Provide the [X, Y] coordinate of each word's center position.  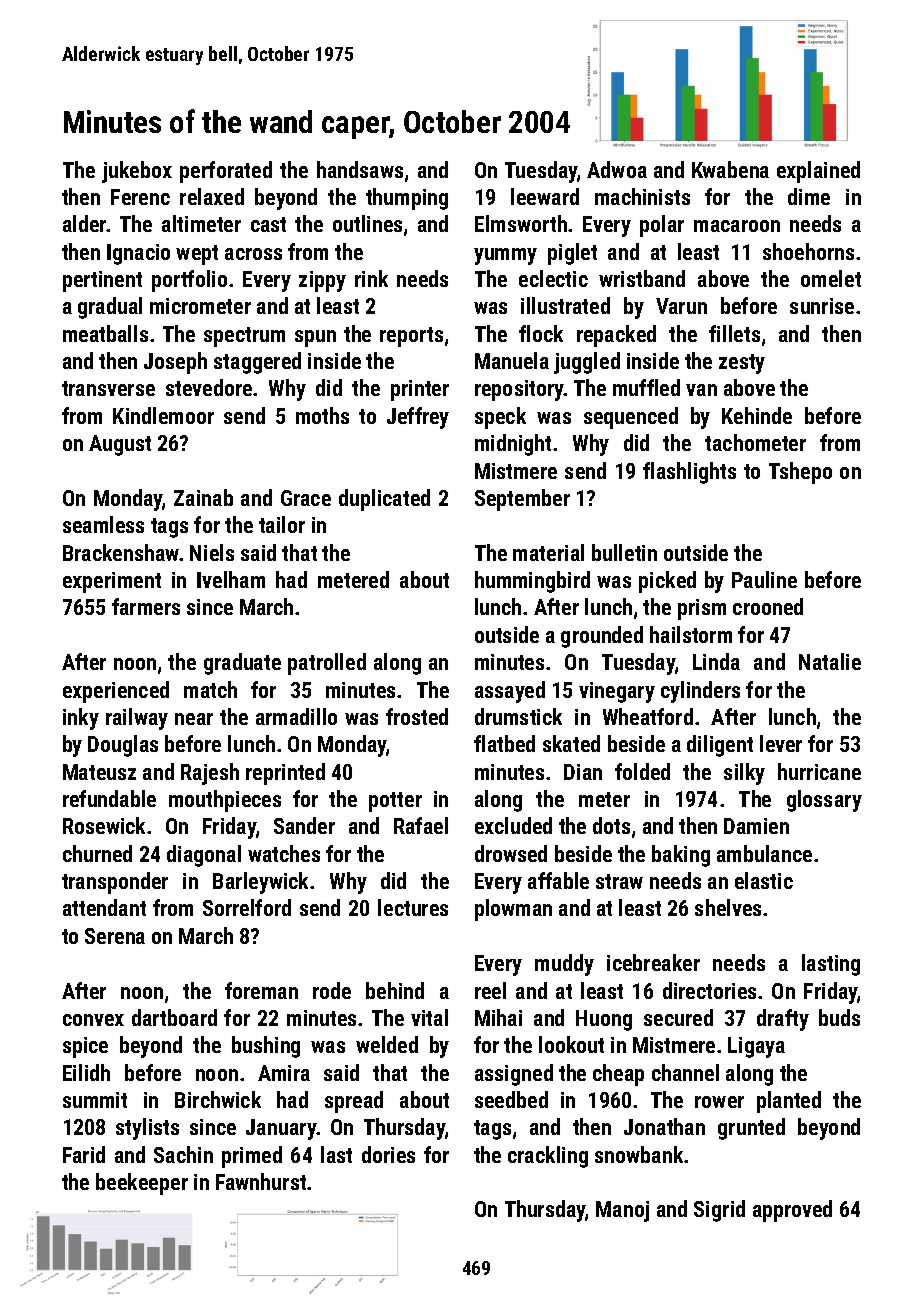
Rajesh [210, 774]
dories [388, 1154]
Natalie [830, 661]
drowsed [511, 853]
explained [818, 172]
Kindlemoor [163, 415]
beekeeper [142, 1184]
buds [839, 1017]
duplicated [384, 500]
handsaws [360, 169]
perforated [226, 172]
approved [792, 1211]
